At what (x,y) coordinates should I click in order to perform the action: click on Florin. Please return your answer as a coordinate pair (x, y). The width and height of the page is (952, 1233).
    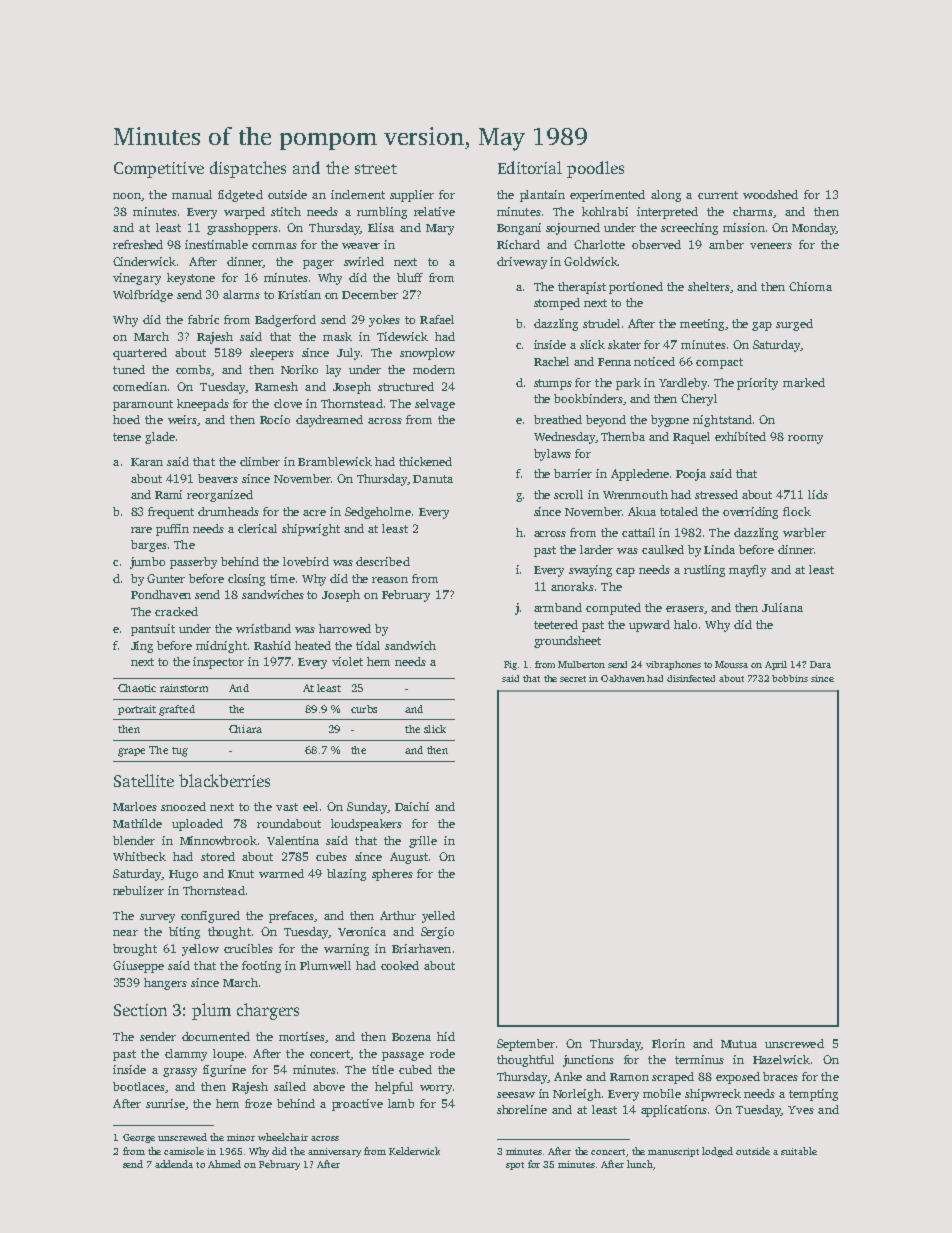
    Looking at the image, I should click on (668, 1043).
